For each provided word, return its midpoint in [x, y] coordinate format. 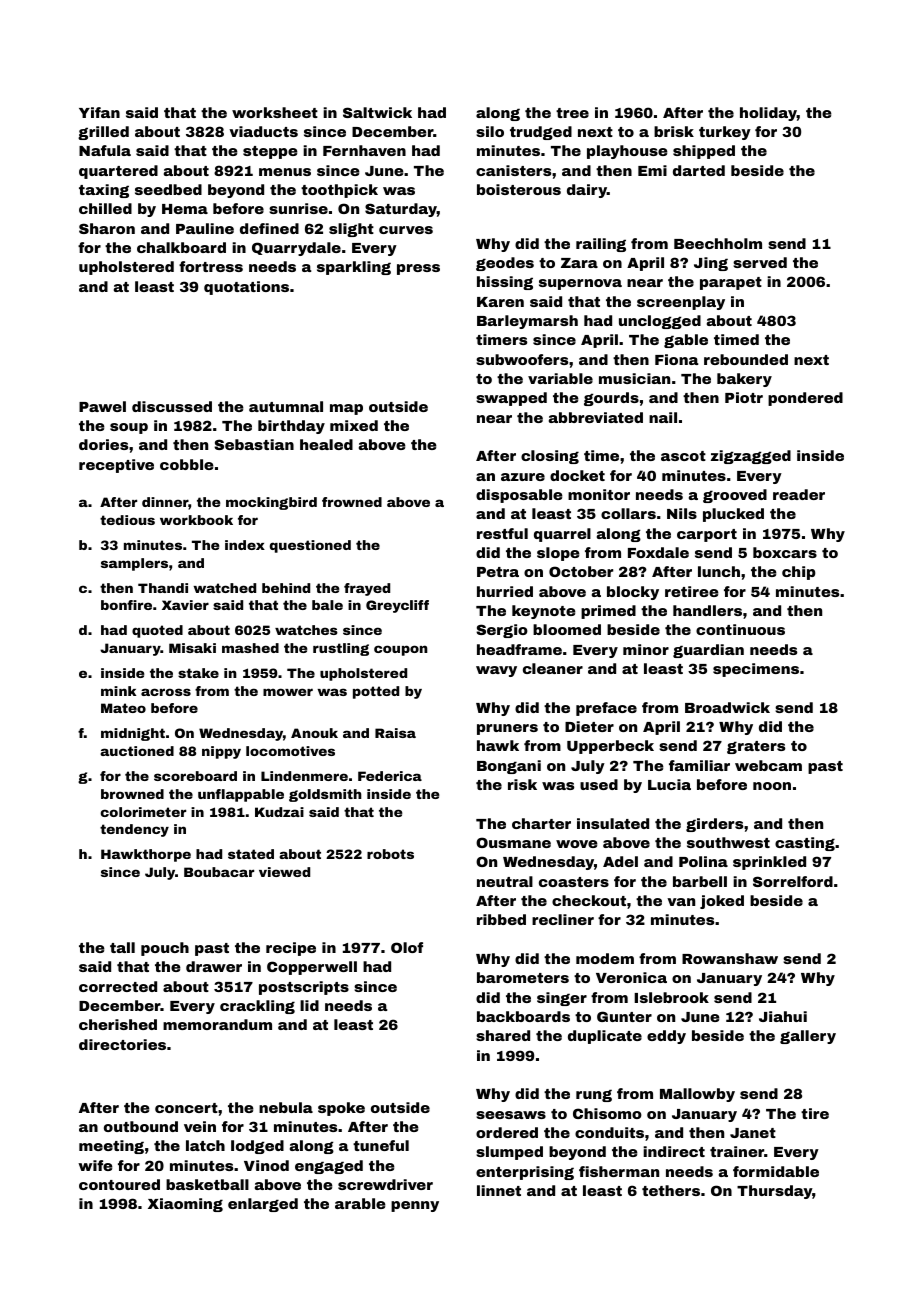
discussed [172, 406]
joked [722, 902]
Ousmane [513, 842]
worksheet [275, 112]
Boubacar [219, 872]
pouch [165, 949]
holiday [768, 114]
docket [577, 475]
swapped [511, 399]
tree [572, 113]
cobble [187, 464]
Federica [390, 776]
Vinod [266, 1165]
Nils [682, 513]
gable [686, 341]
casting [805, 844]
